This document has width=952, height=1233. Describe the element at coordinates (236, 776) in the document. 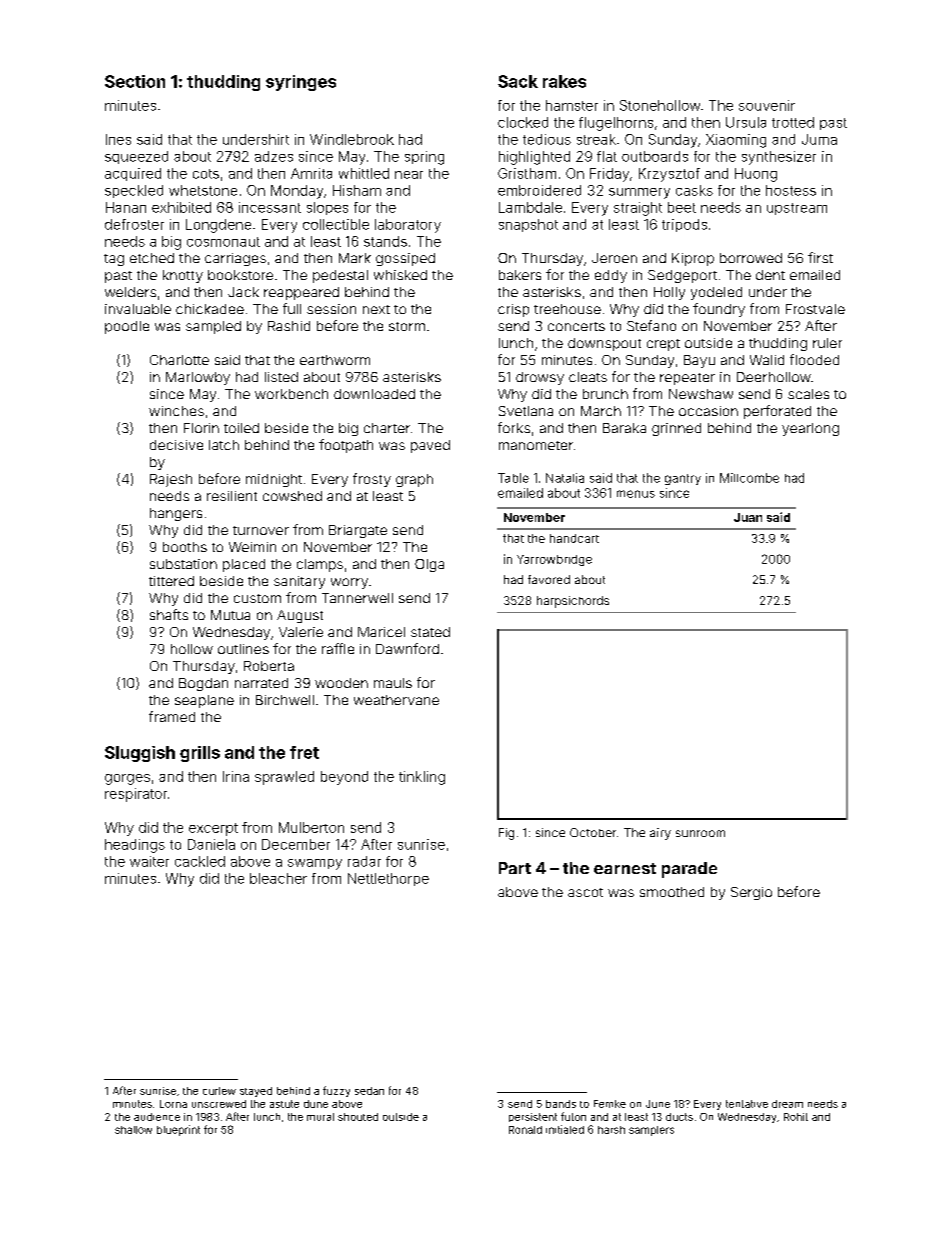

I see `Irina` at that location.
